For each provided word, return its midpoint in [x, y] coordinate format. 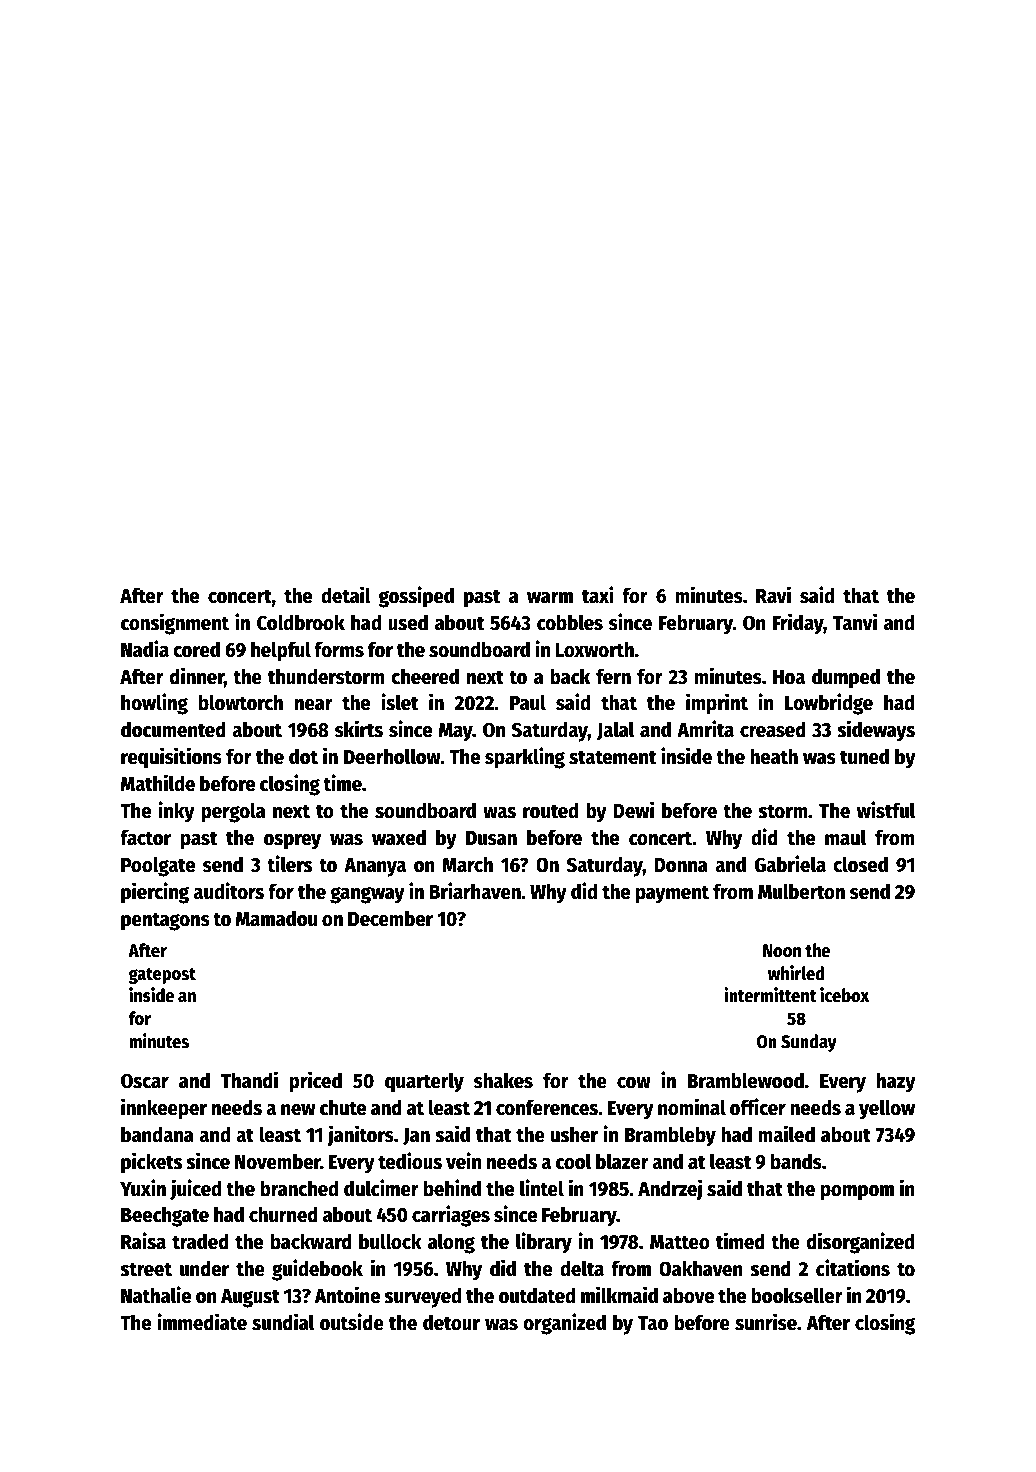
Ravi [773, 595]
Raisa [143, 1241]
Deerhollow [392, 756]
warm [550, 598]
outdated [537, 1295]
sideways [876, 731]
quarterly [424, 1082]
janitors [360, 1136]
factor [145, 837]
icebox [844, 995]
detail [346, 595]
